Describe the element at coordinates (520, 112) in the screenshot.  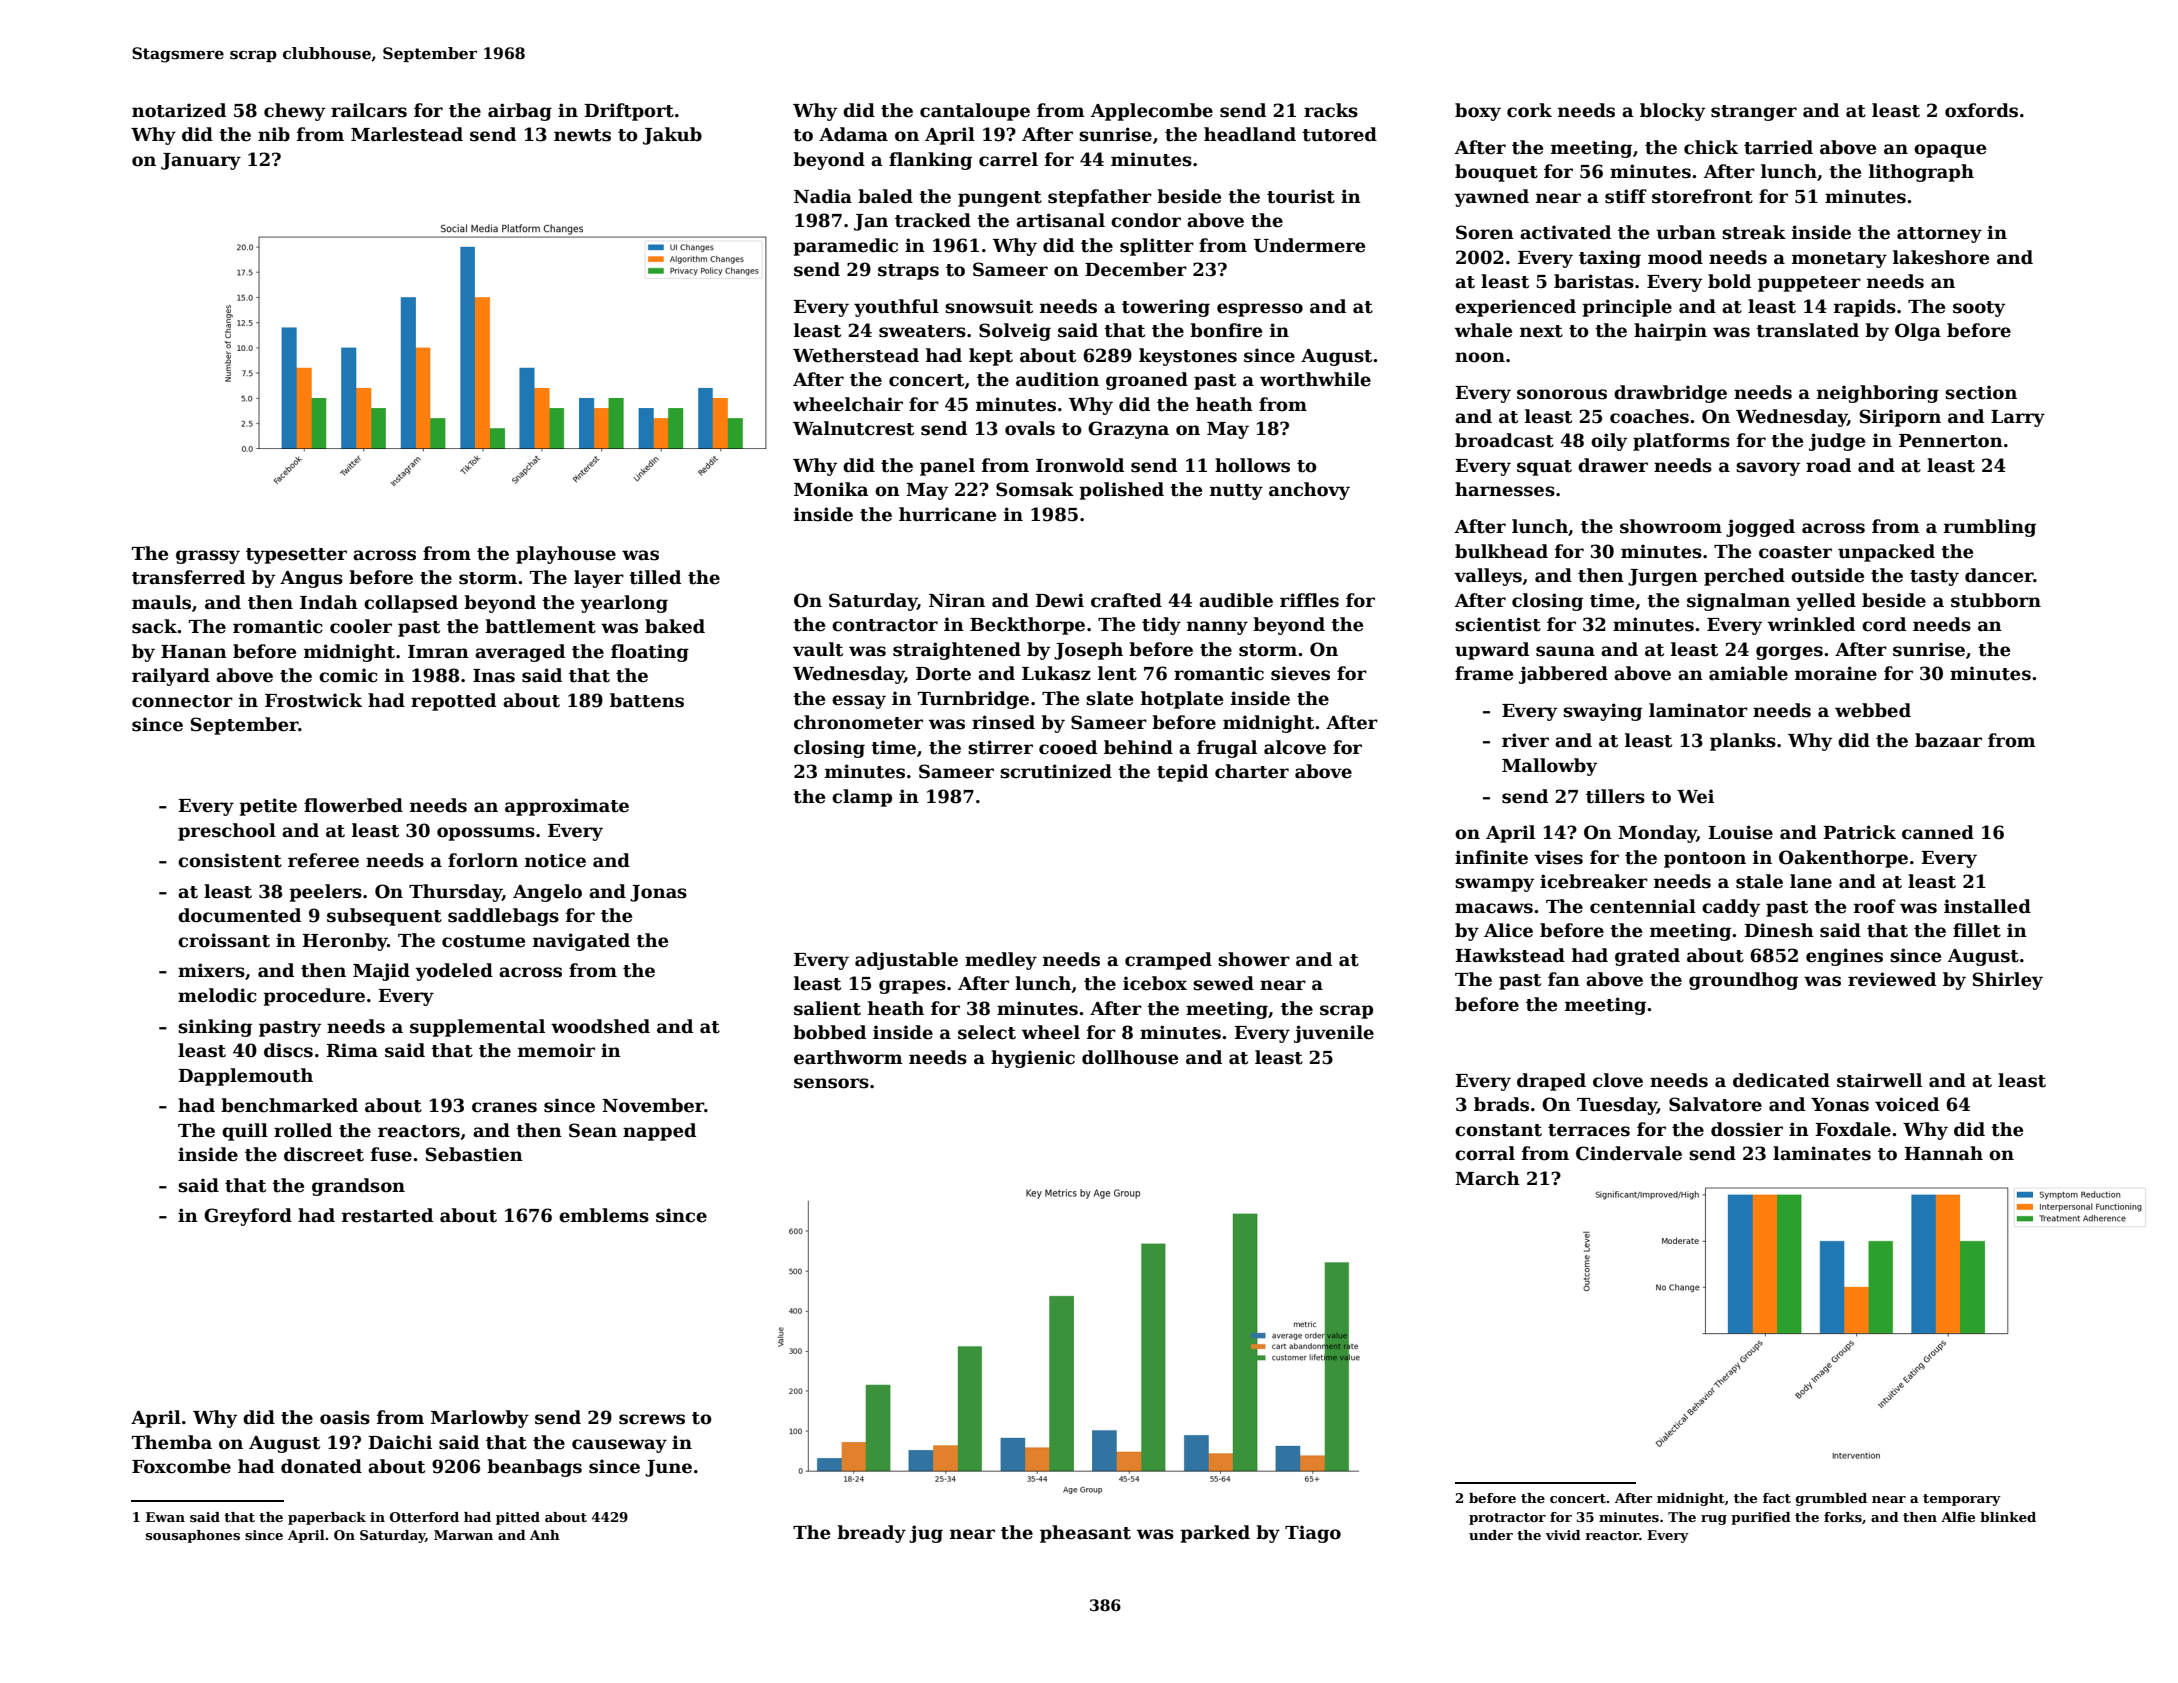
I see `airbag` at that location.
